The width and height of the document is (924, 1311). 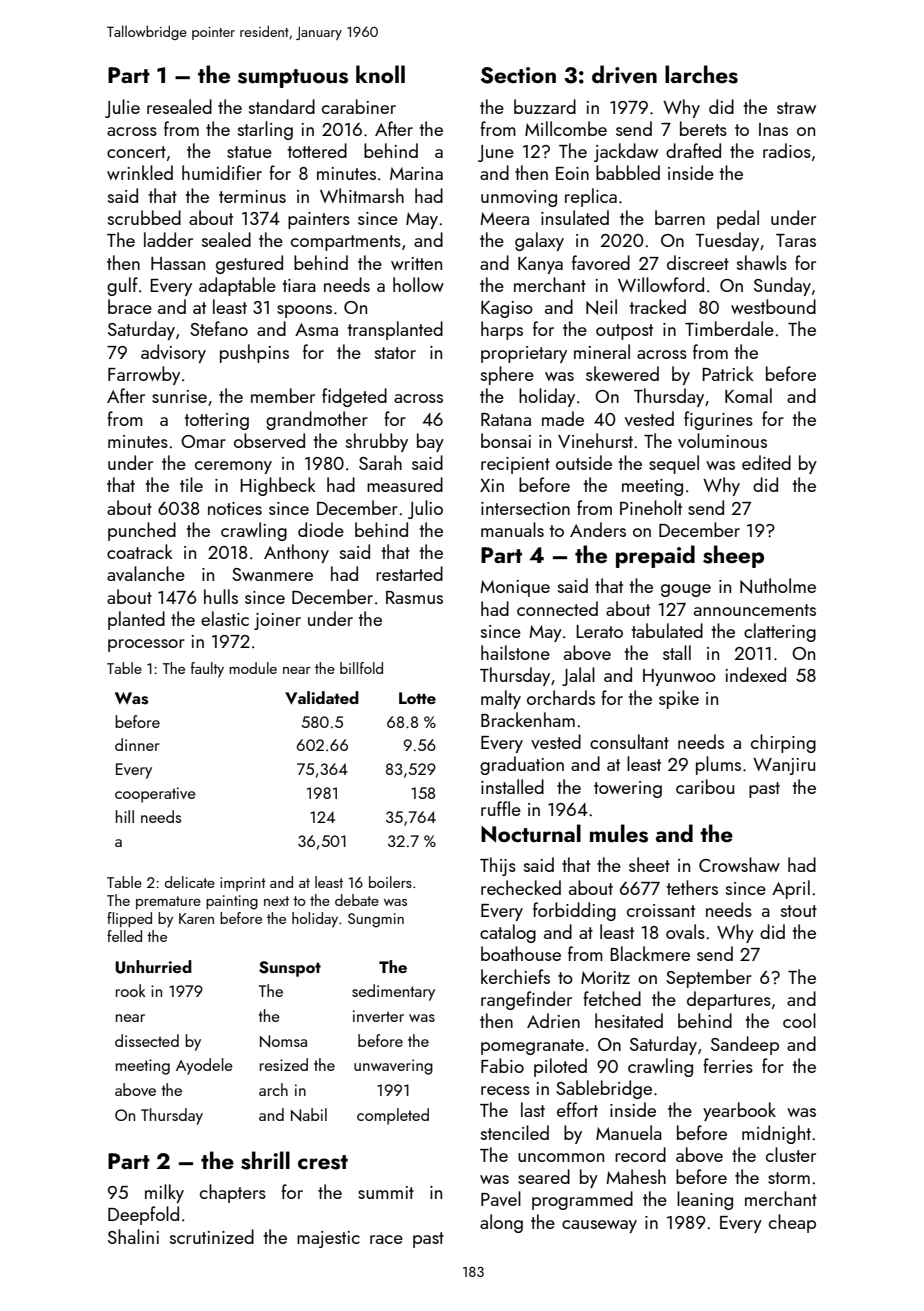 What do you see at coordinates (501, 1223) in the document?
I see `along` at bounding box center [501, 1223].
